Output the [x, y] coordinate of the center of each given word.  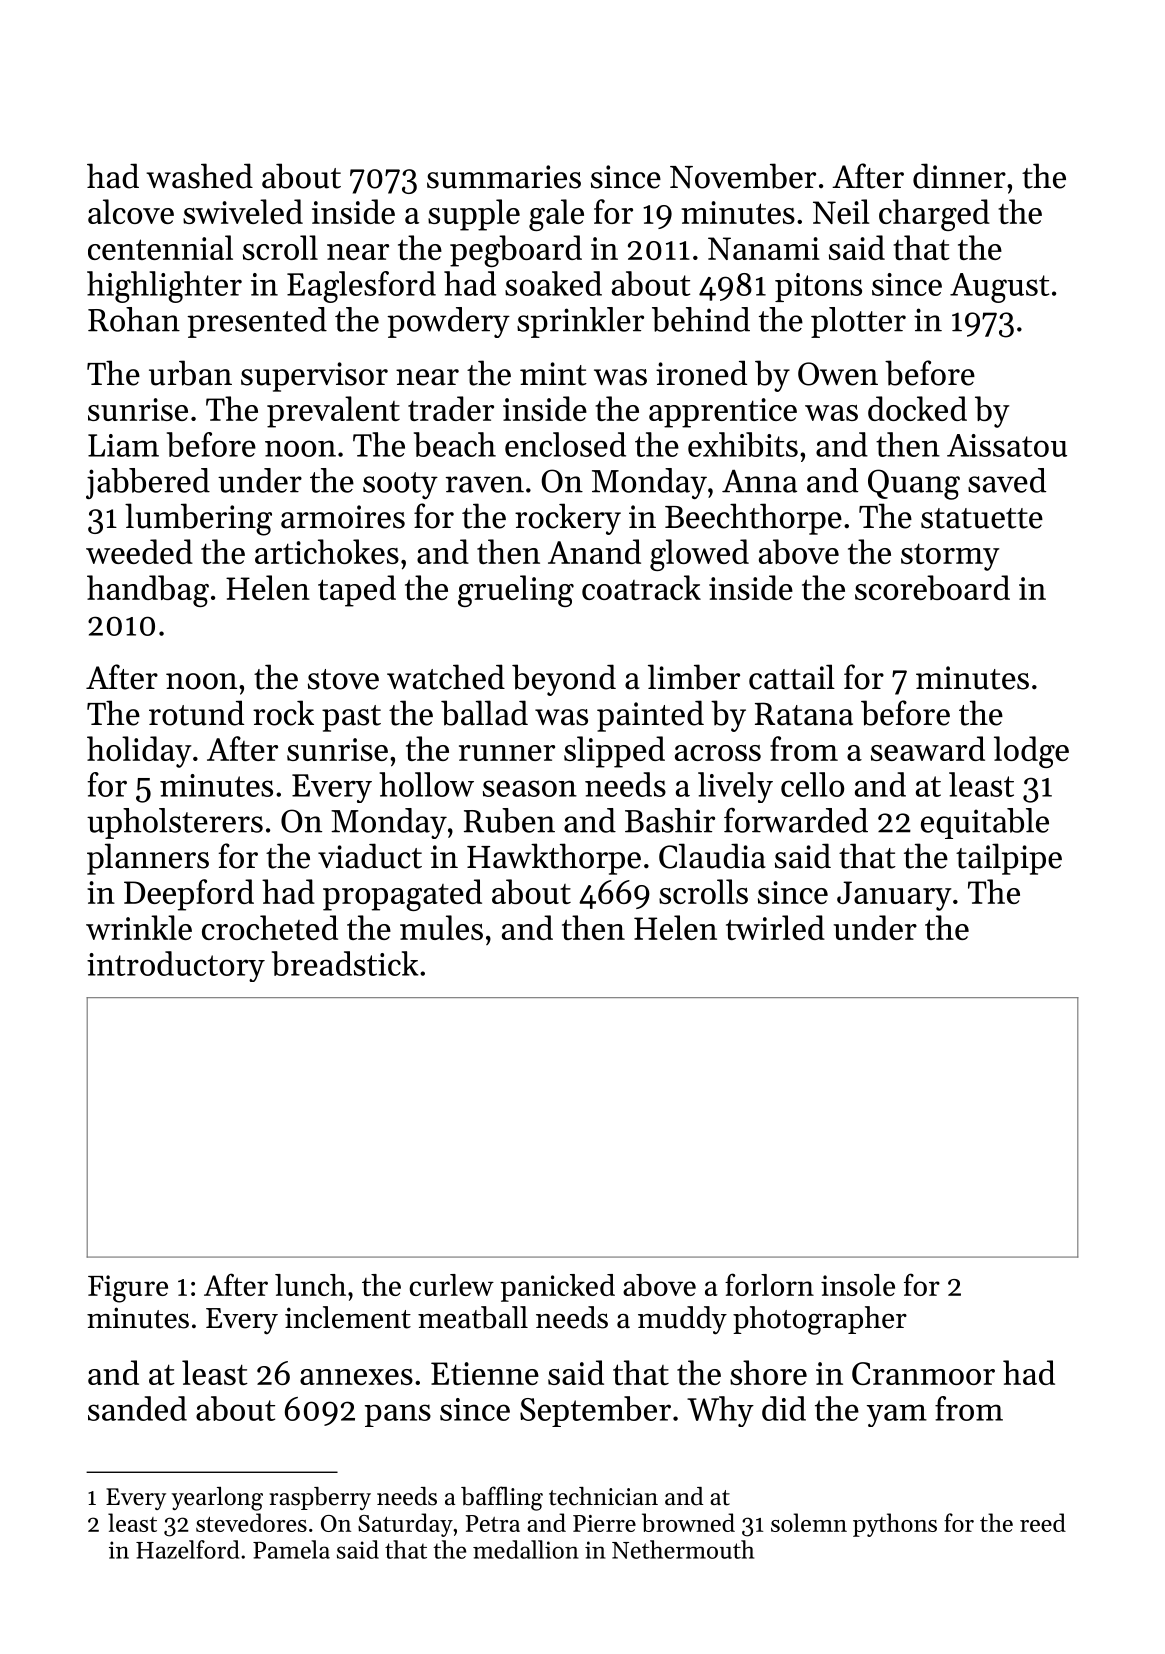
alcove [131, 211]
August [999, 288]
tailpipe [1009, 859]
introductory [176, 966]
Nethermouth [683, 1549]
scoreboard [932, 587]
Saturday [405, 1525]
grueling [516, 591]
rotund [196, 713]
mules [441, 927]
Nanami [764, 248]
